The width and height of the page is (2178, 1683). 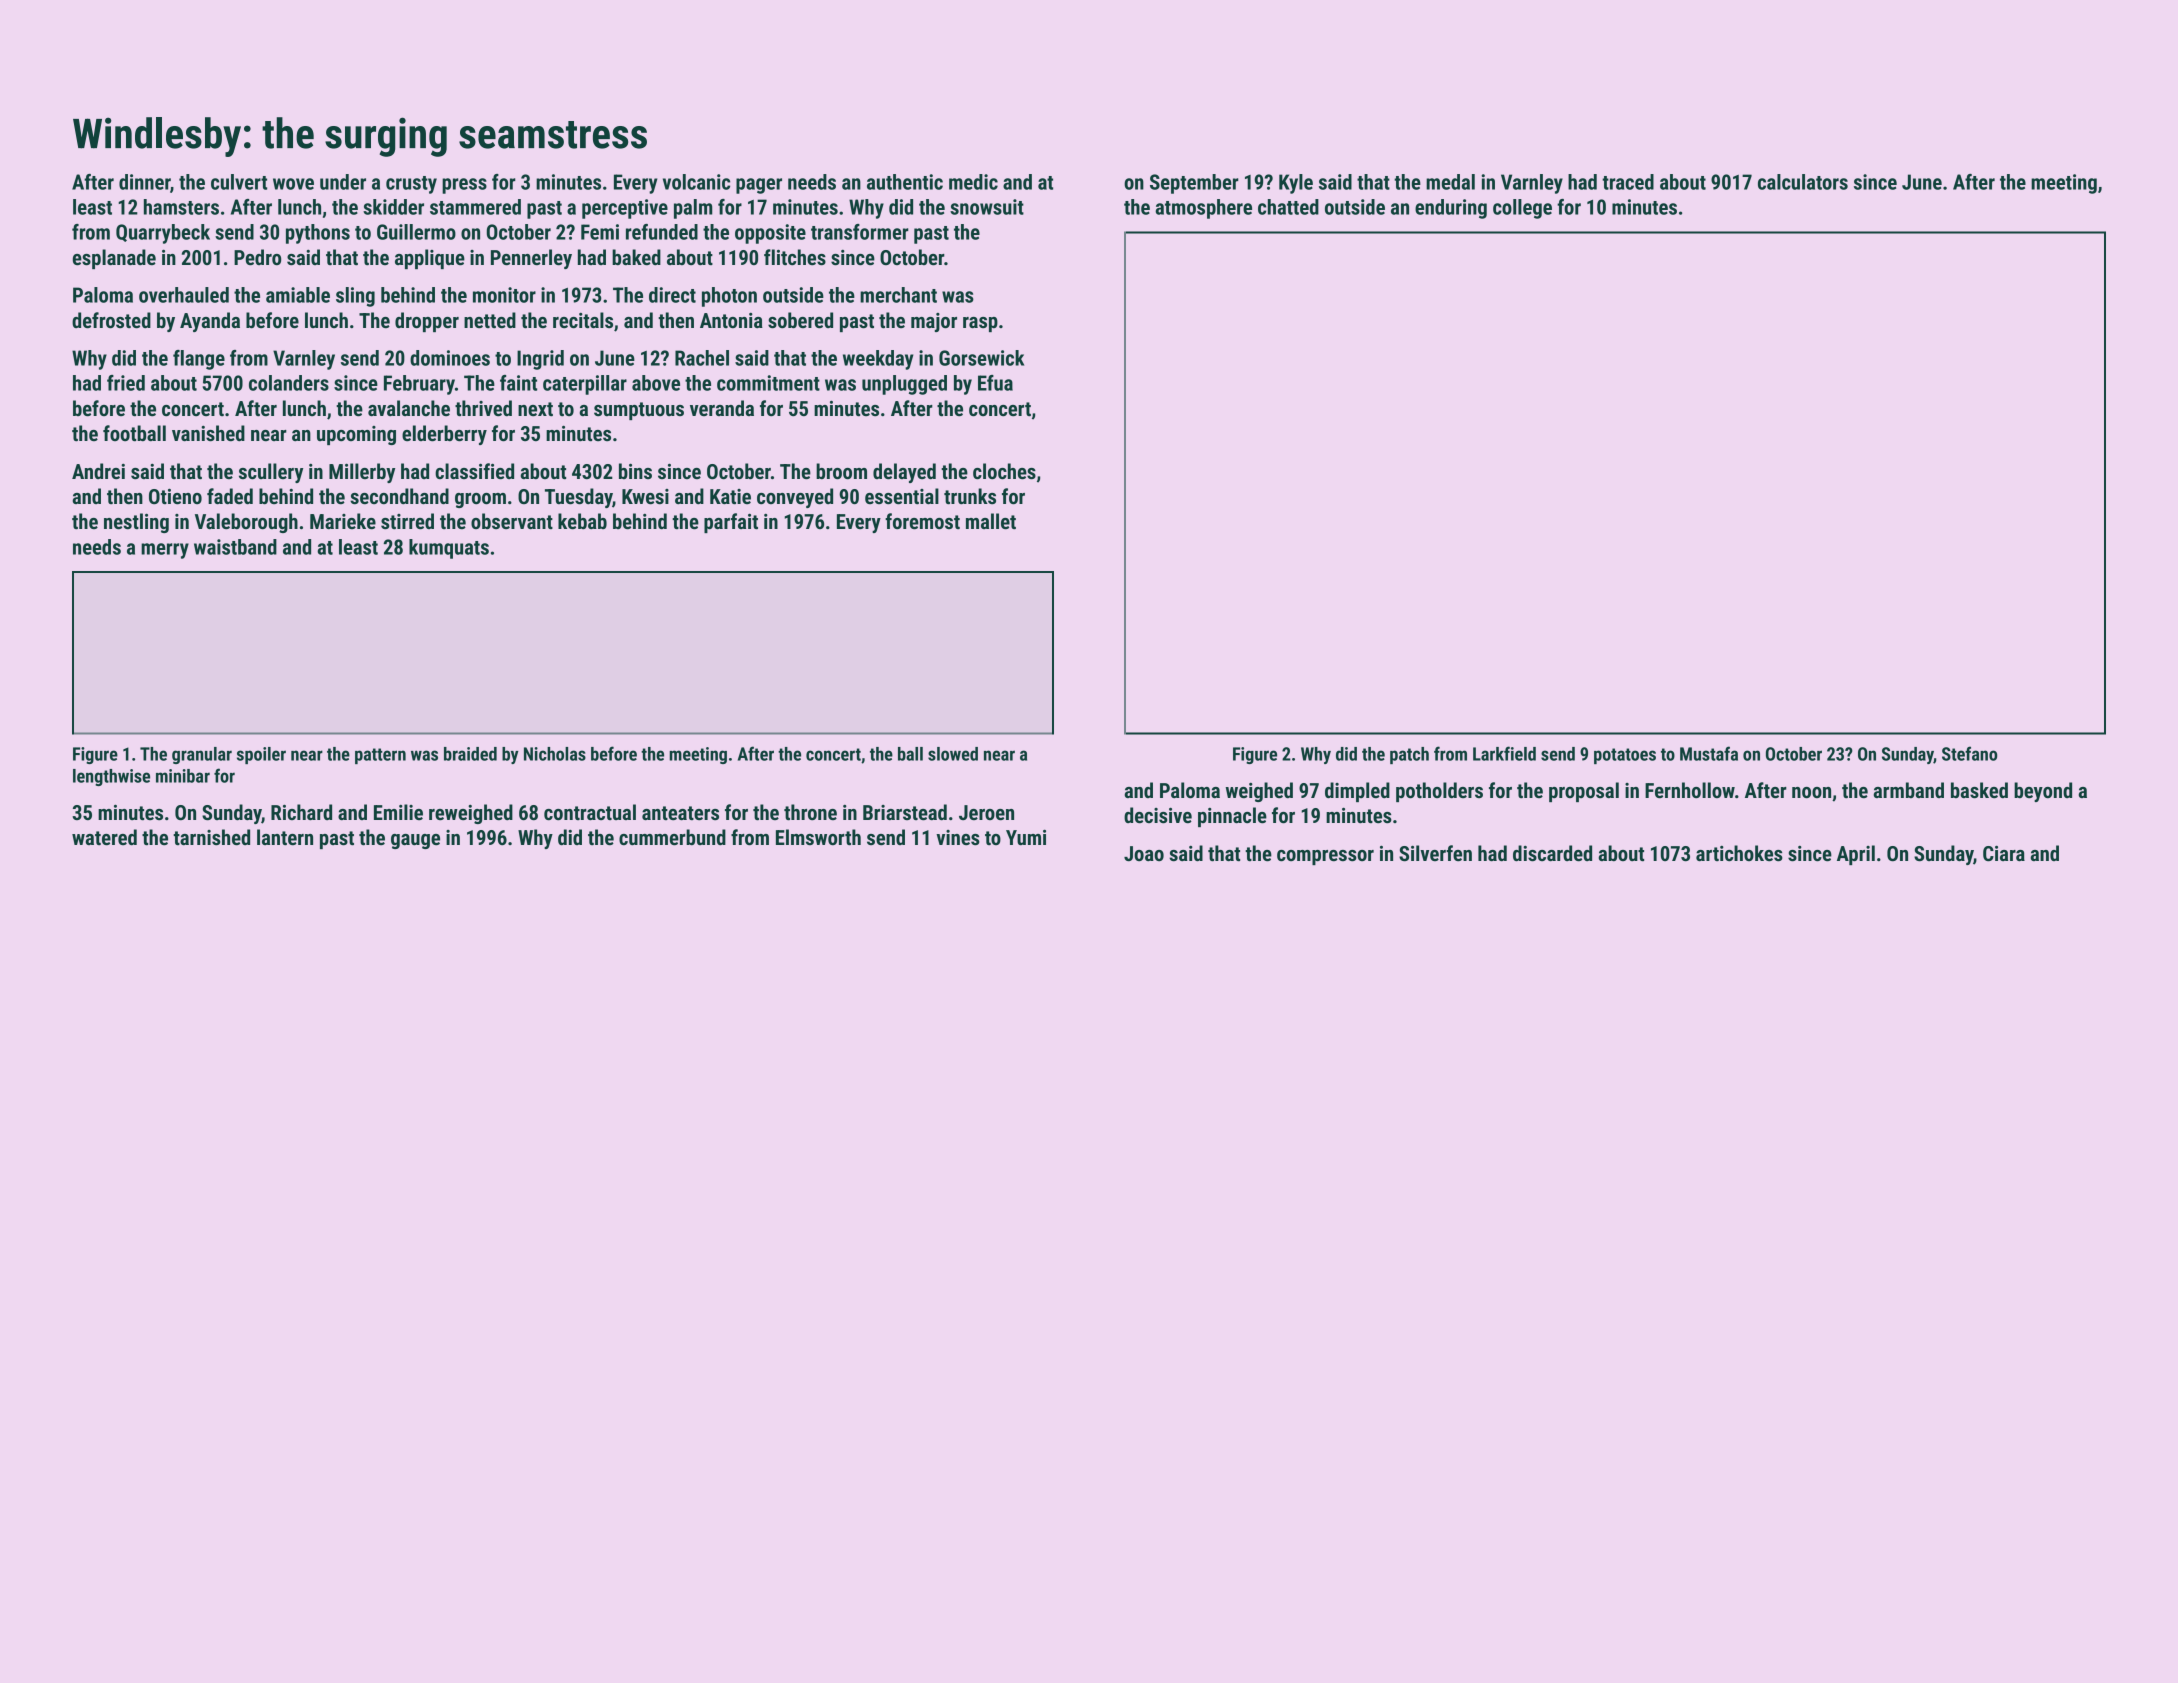 I want to click on kumquats, so click(x=449, y=549).
